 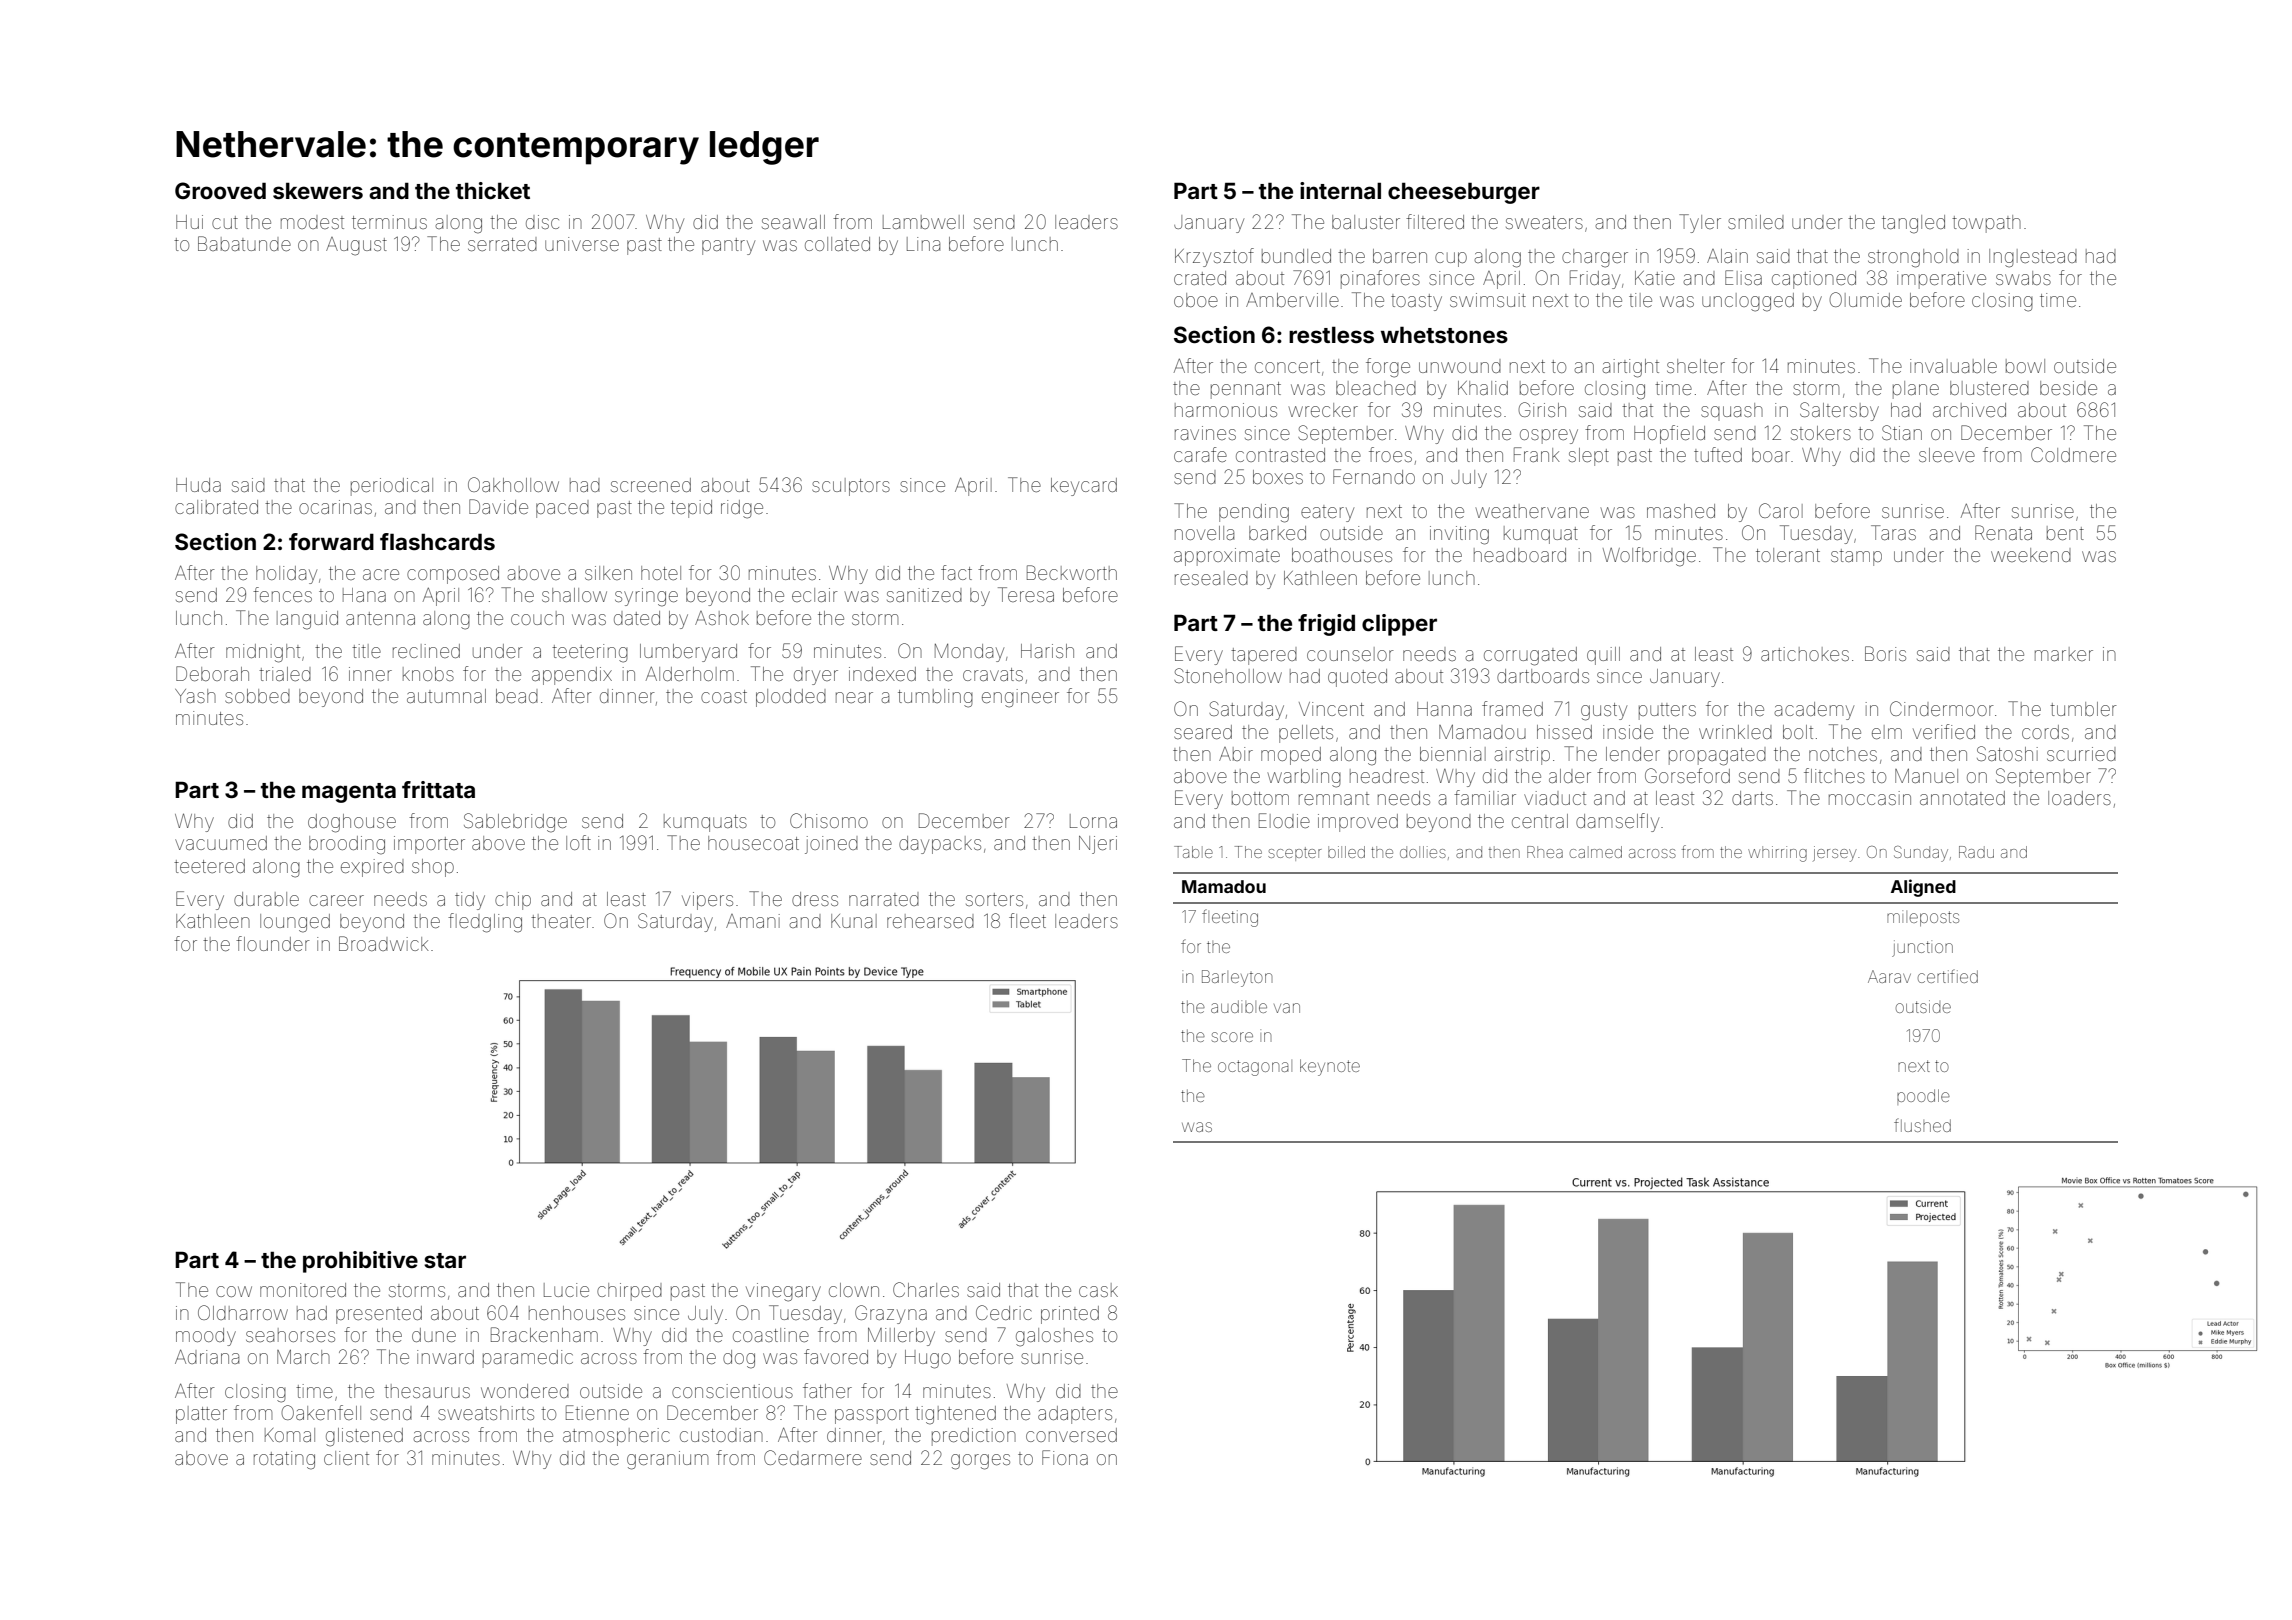 What do you see at coordinates (980, 1462) in the screenshot?
I see `gorges` at bounding box center [980, 1462].
